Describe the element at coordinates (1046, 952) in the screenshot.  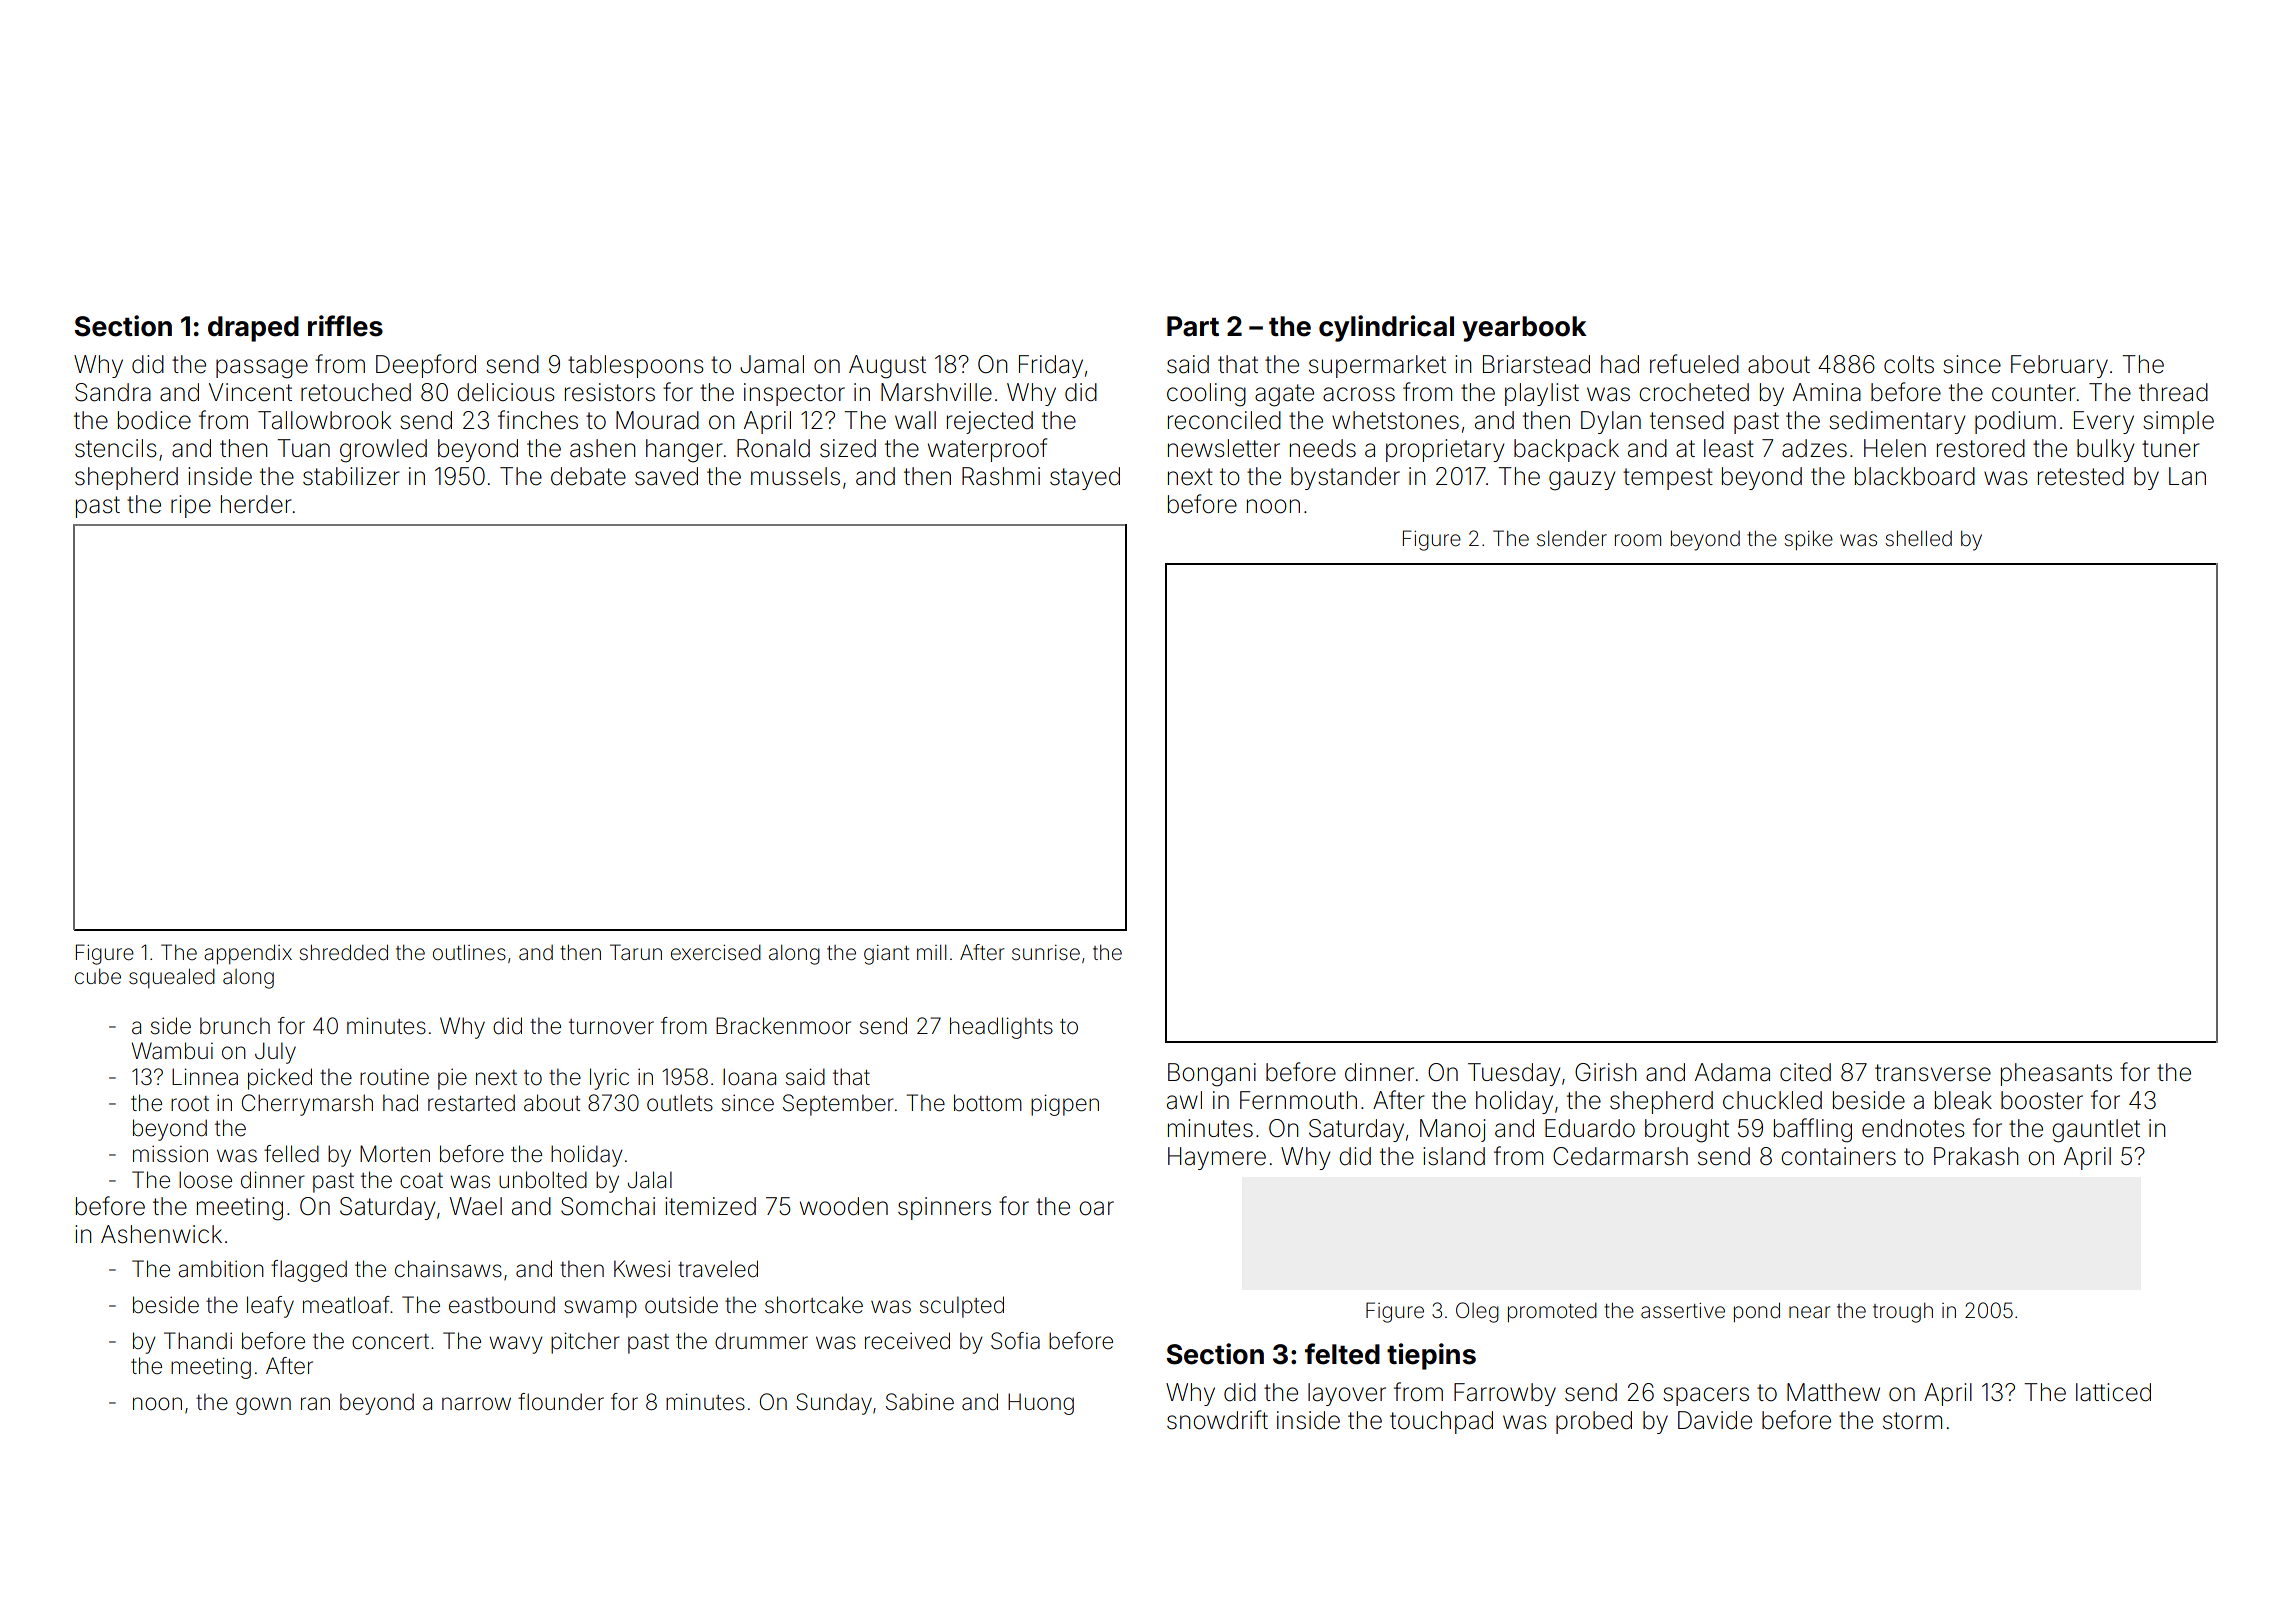
I see `sunrise` at that location.
